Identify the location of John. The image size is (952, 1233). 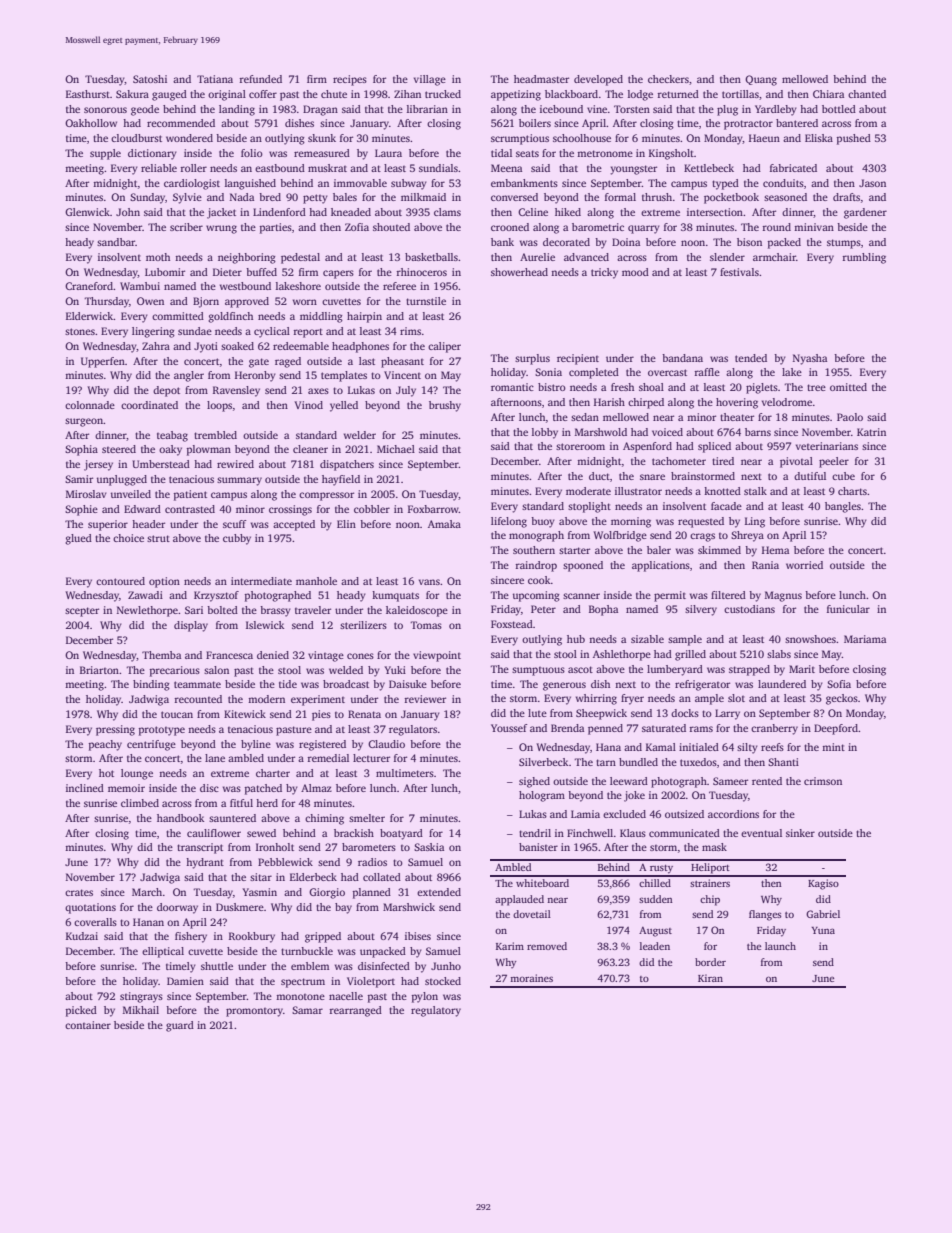
(128, 212).
